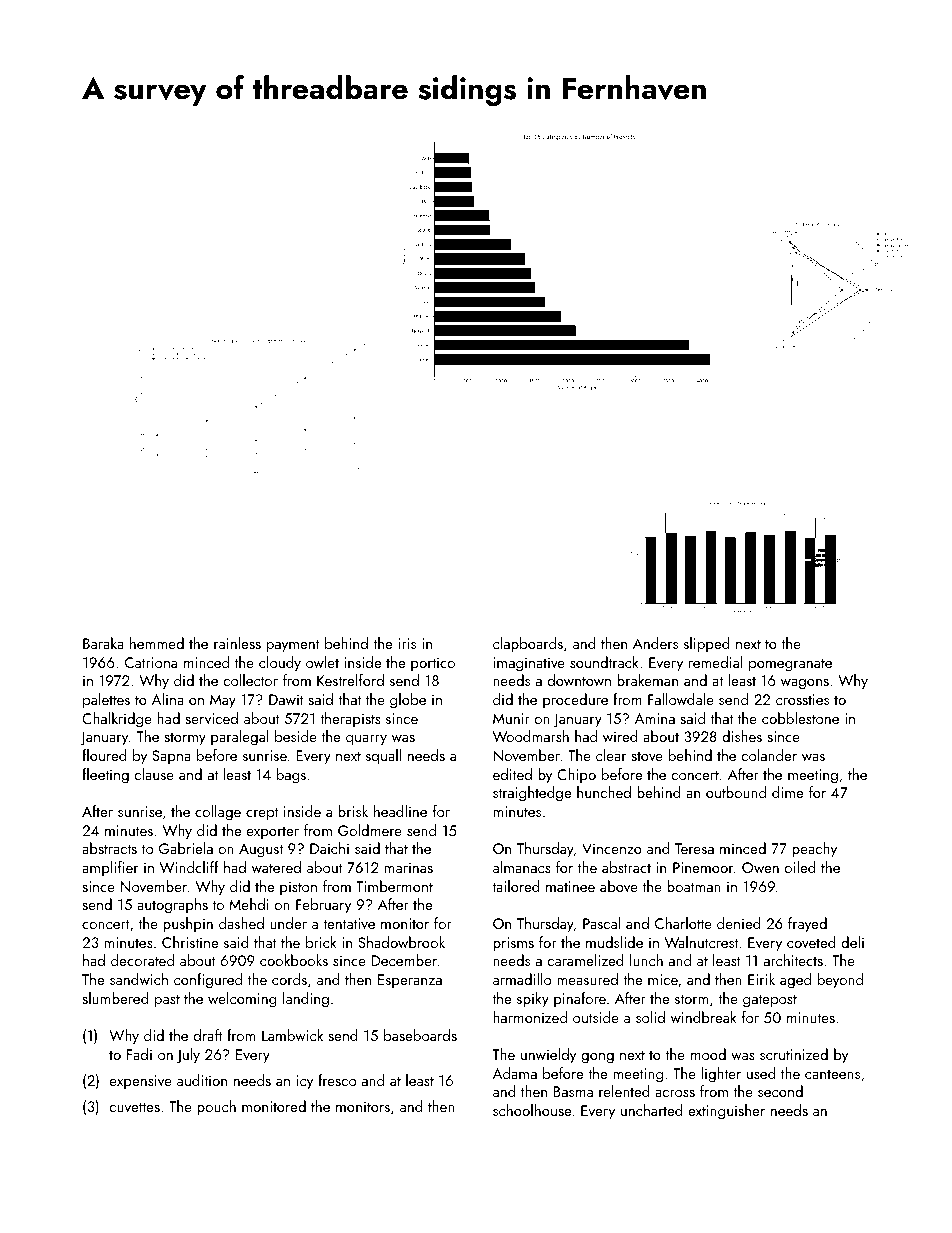 The width and height of the screenshot is (952, 1233). What do you see at coordinates (787, 792) in the screenshot?
I see `dime` at bounding box center [787, 792].
